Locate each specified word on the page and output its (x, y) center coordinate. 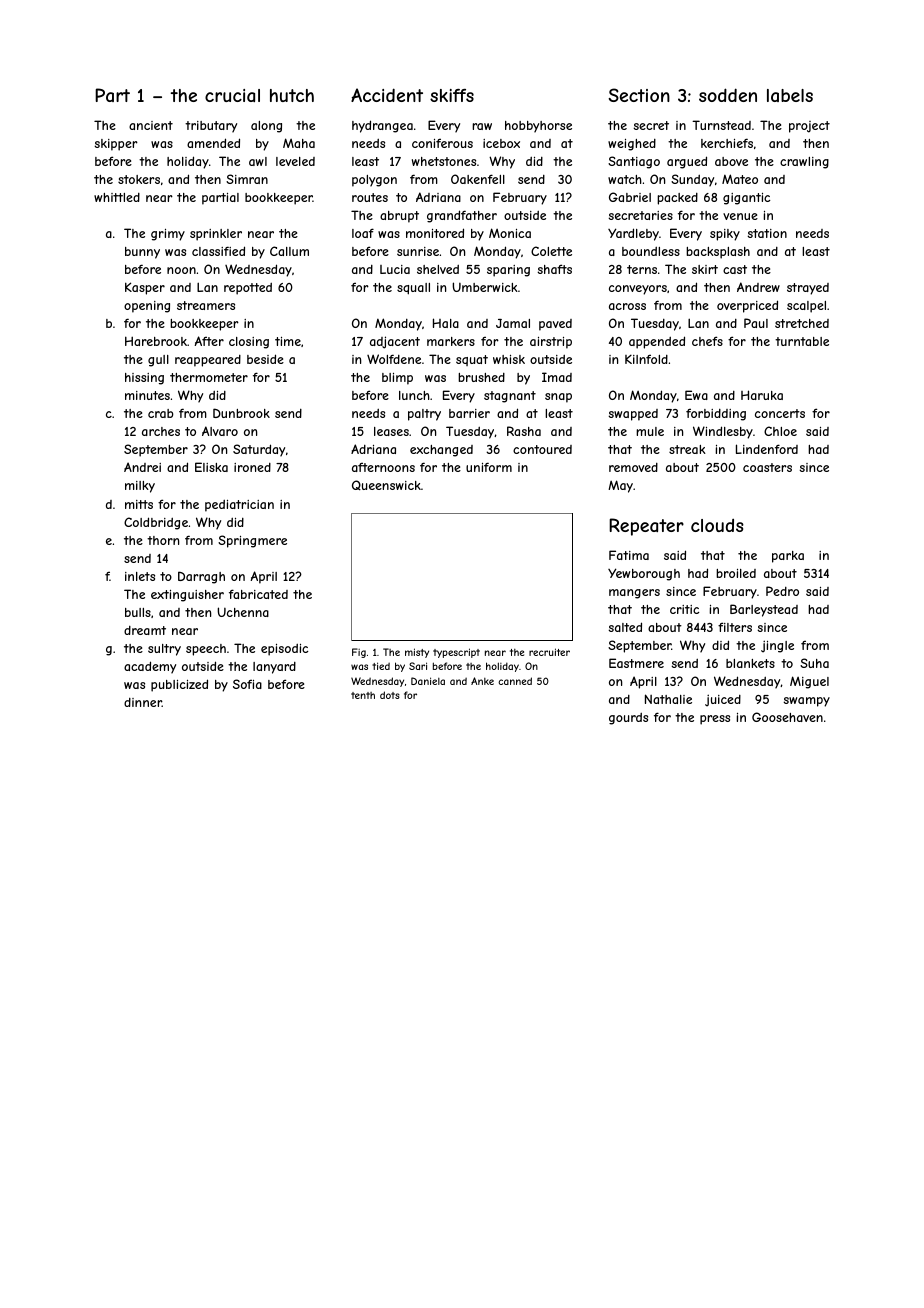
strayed (808, 289)
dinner (143, 702)
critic (684, 609)
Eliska (211, 467)
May (620, 486)
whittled (117, 197)
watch (625, 179)
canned (515, 681)
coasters (767, 467)
